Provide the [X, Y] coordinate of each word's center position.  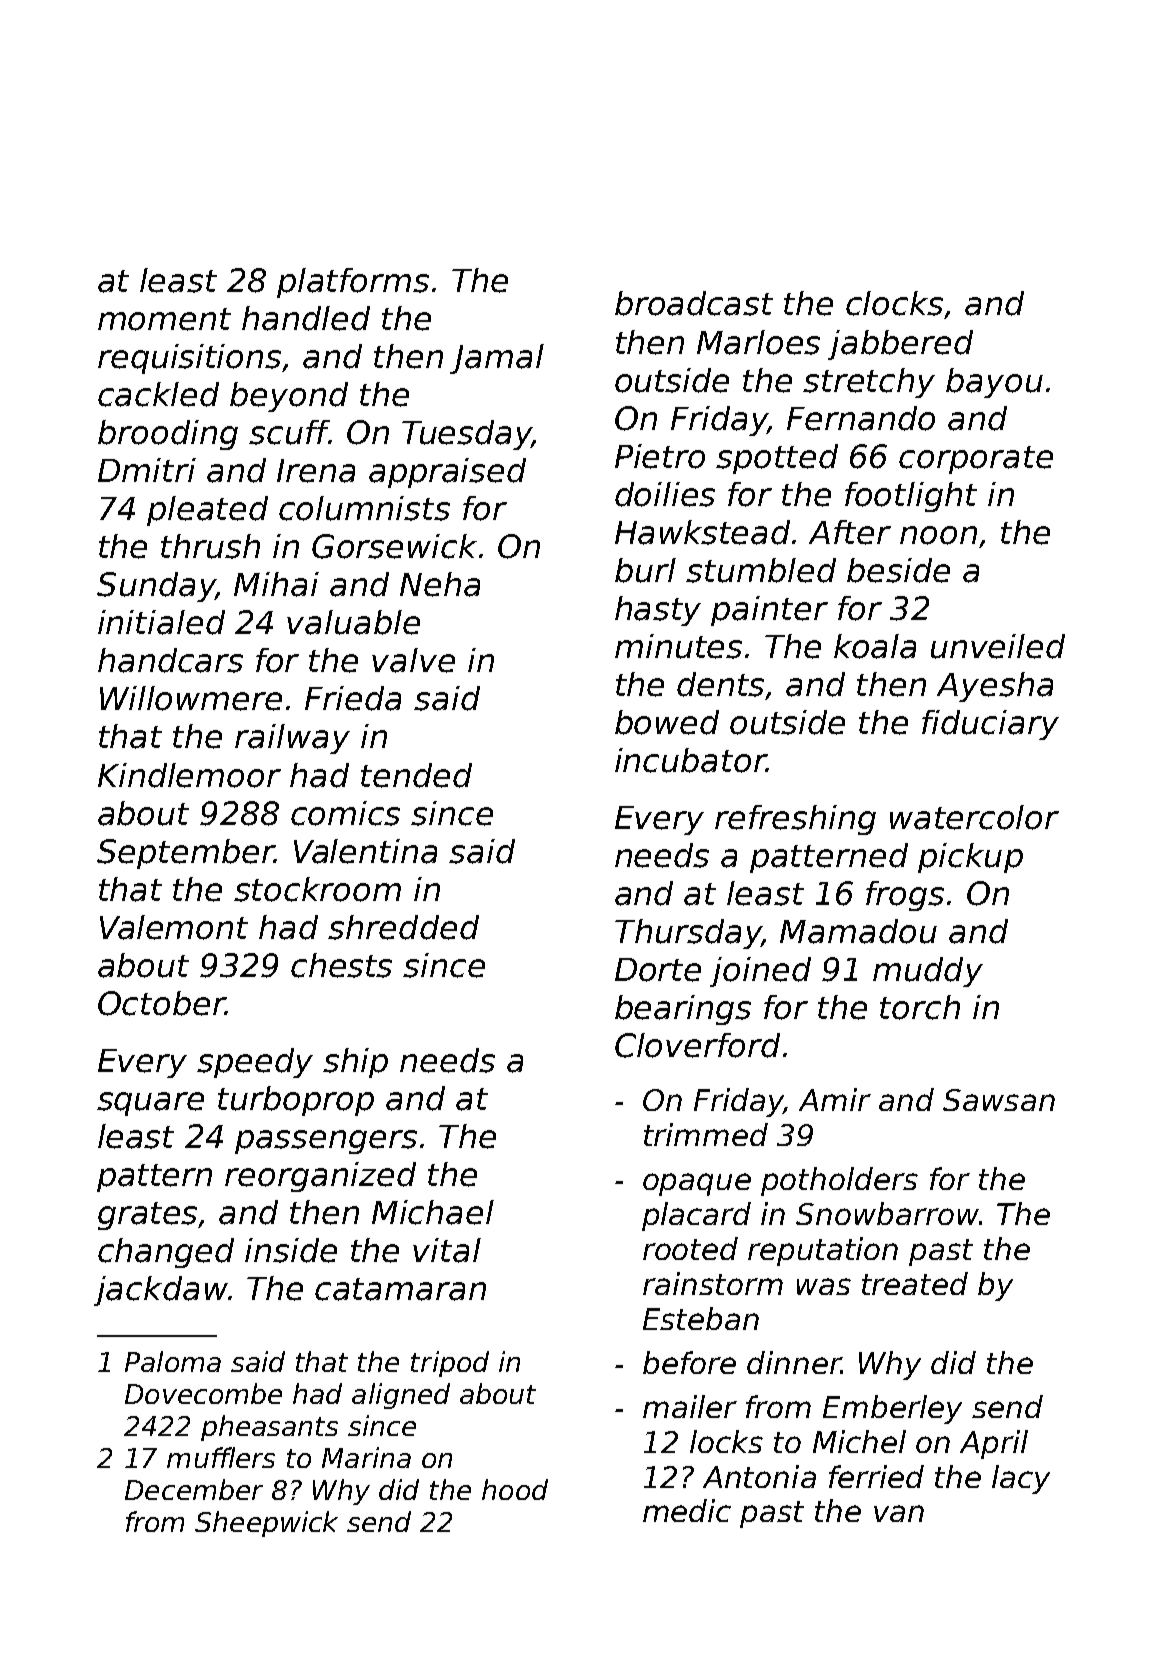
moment [164, 319]
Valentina [365, 851]
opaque [697, 1184]
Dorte [658, 970]
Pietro [660, 456]
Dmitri [147, 470]
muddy [928, 972]
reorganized [320, 1177]
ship [355, 1063]
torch [920, 1007]
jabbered [900, 345]
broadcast [694, 303]
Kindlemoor [189, 775]
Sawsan [999, 1100]
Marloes [758, 342]
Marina [366, 1457]
